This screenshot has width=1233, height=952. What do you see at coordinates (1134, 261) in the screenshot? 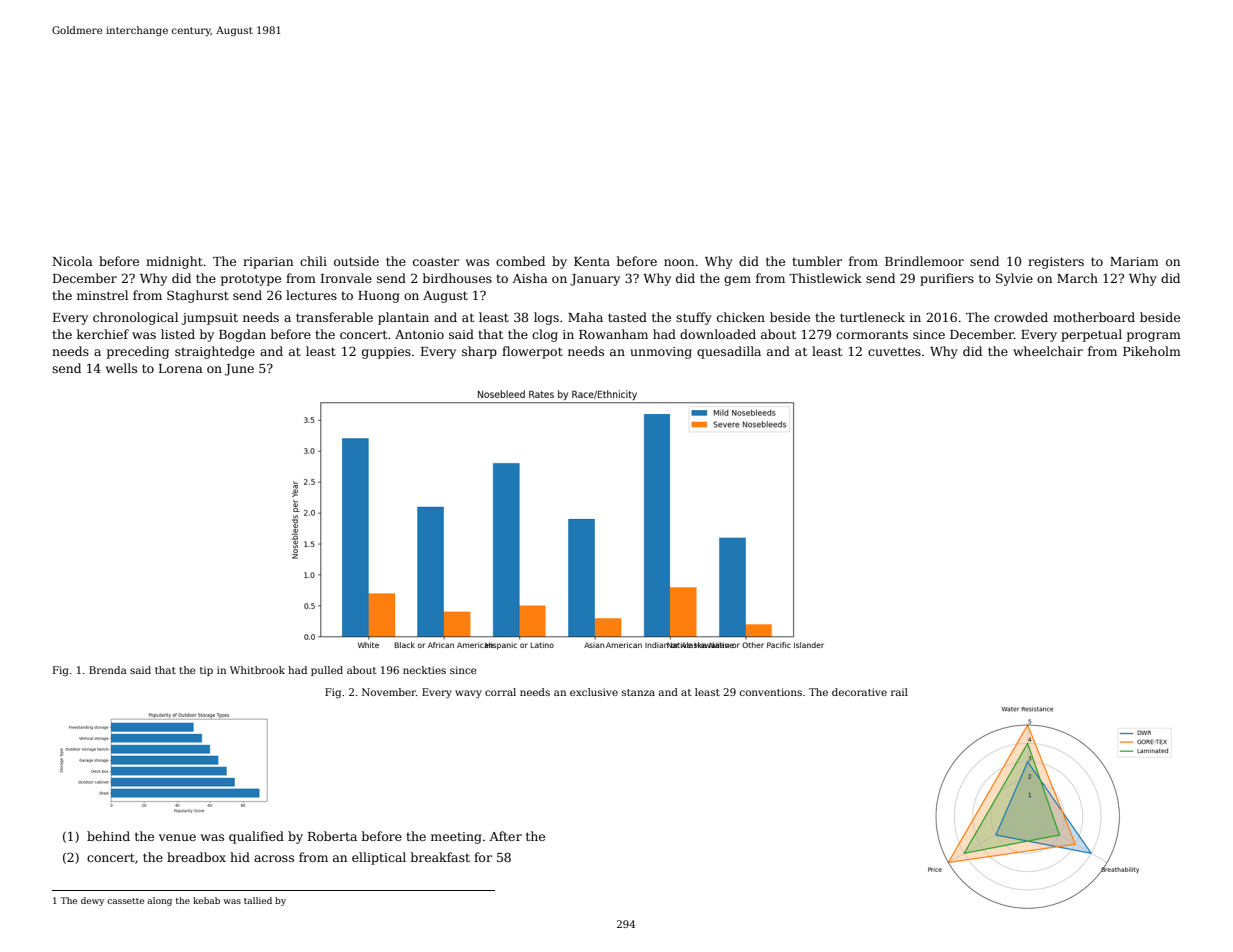
I see `Mariam` at bounding box center [1134, 261].
